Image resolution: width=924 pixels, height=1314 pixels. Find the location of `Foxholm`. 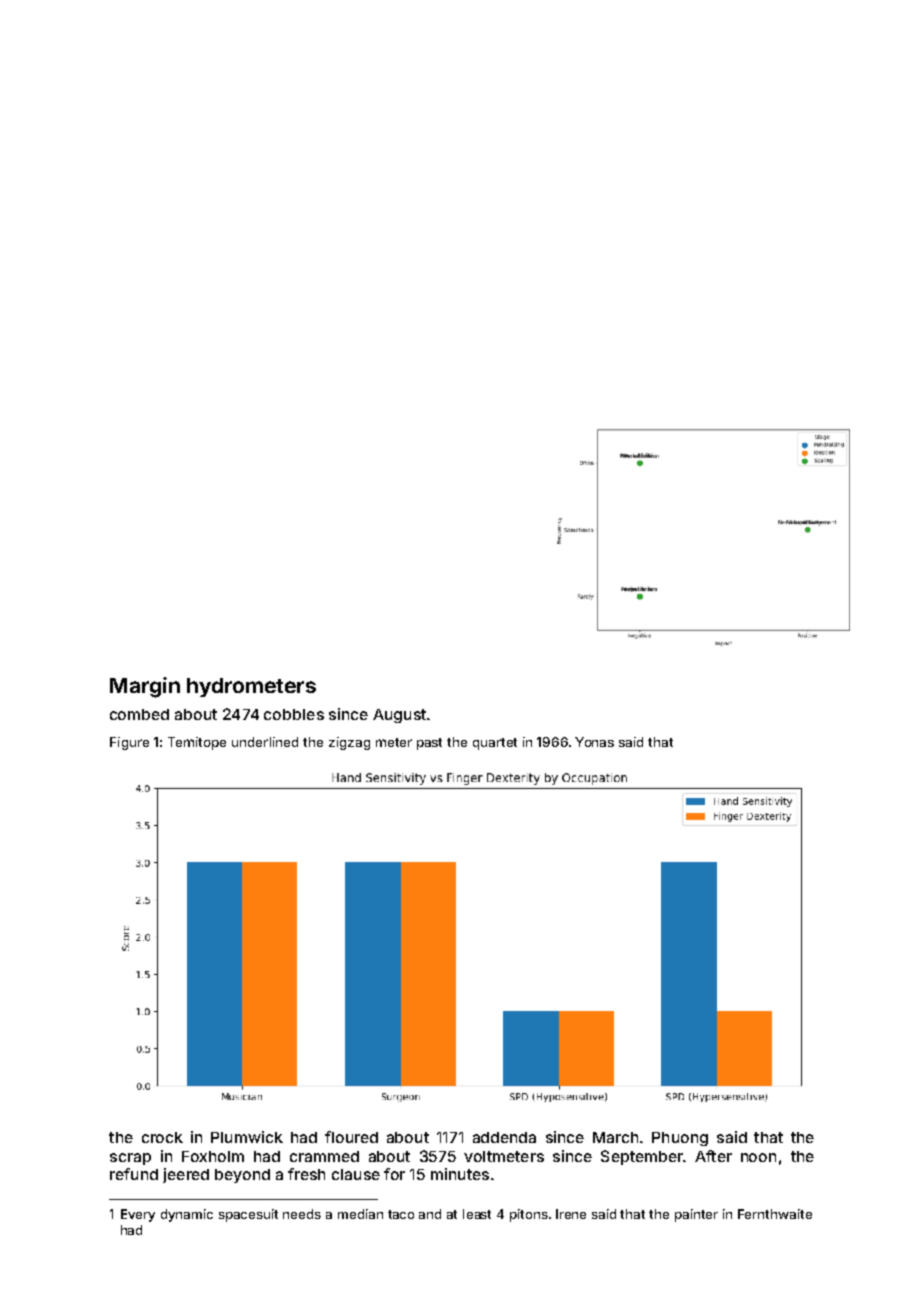

Foxholm is located at coordinates (213, 1156).
